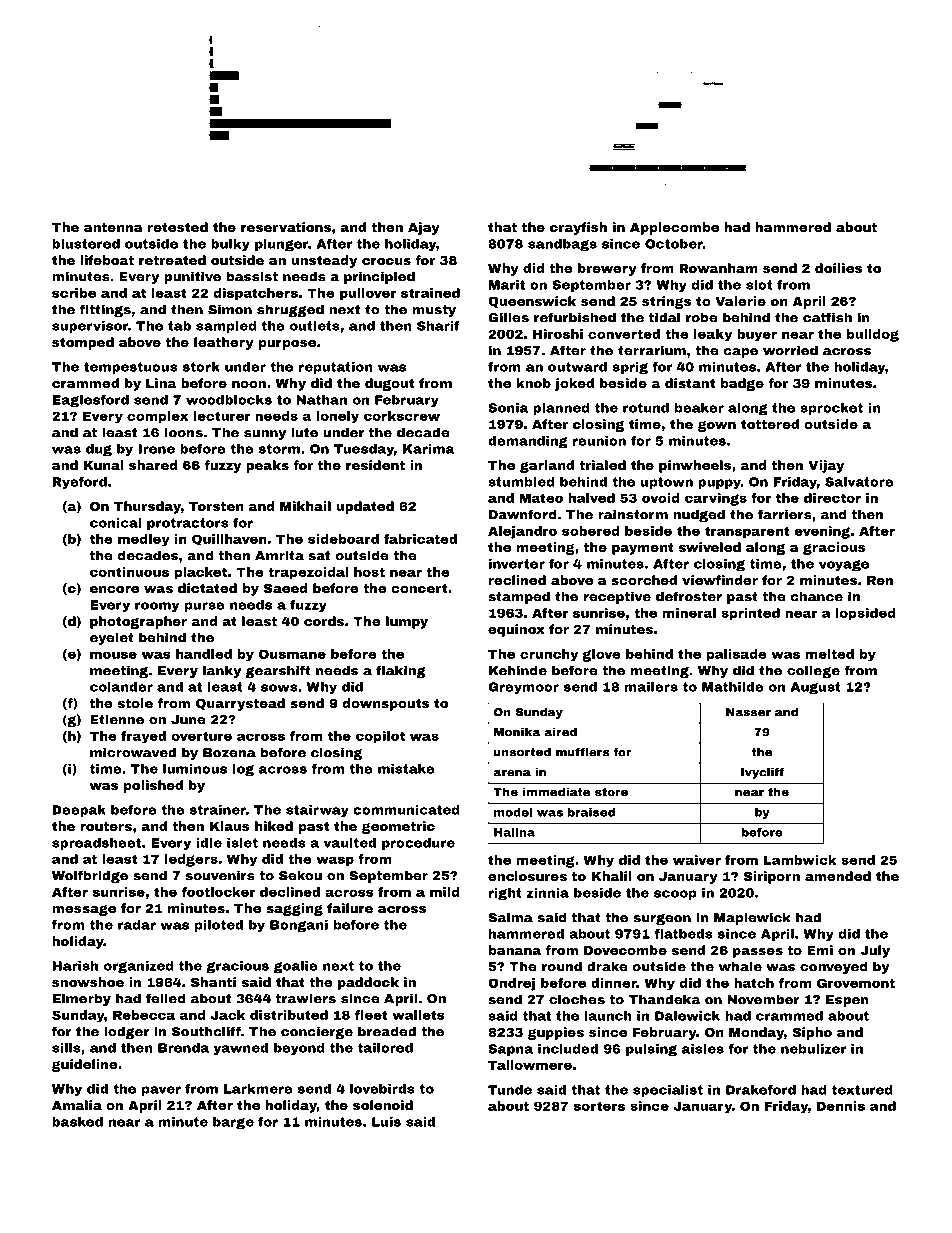  Describe the element at coordinates (79, 483) in the screenshot. I see `Ryeford` at that location.
